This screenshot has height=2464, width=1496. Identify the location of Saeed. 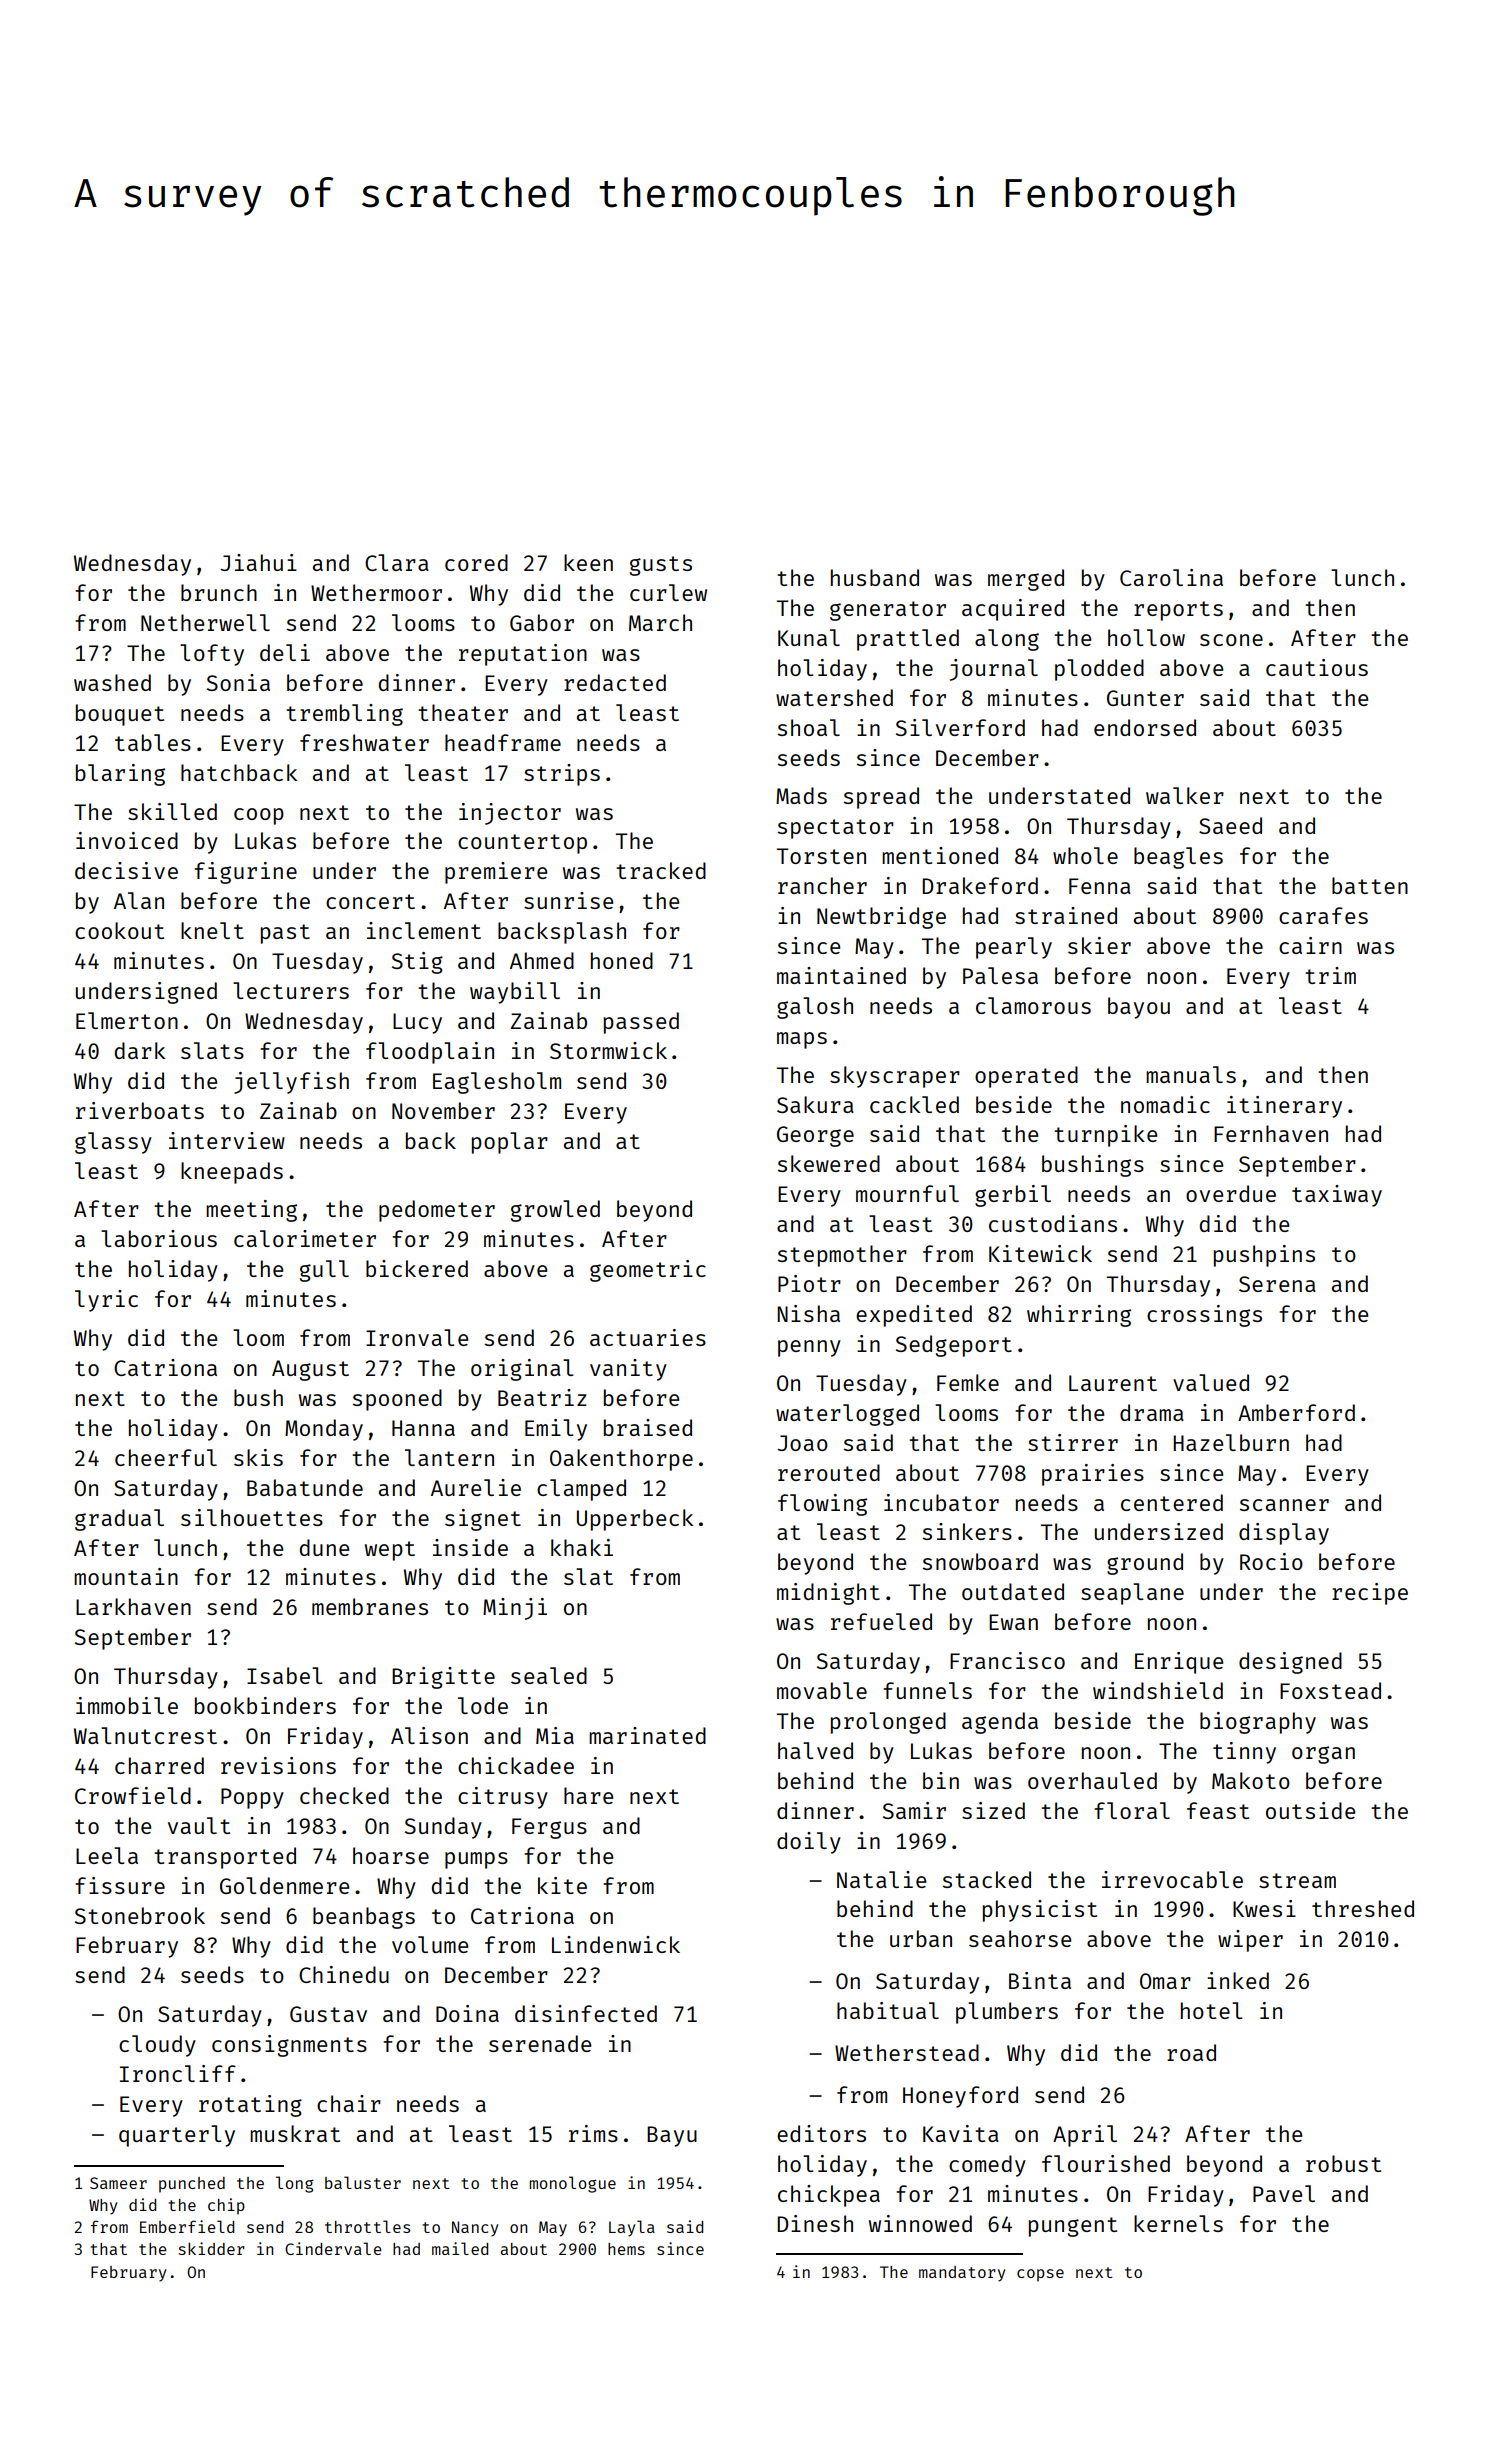
(1230, 825).
